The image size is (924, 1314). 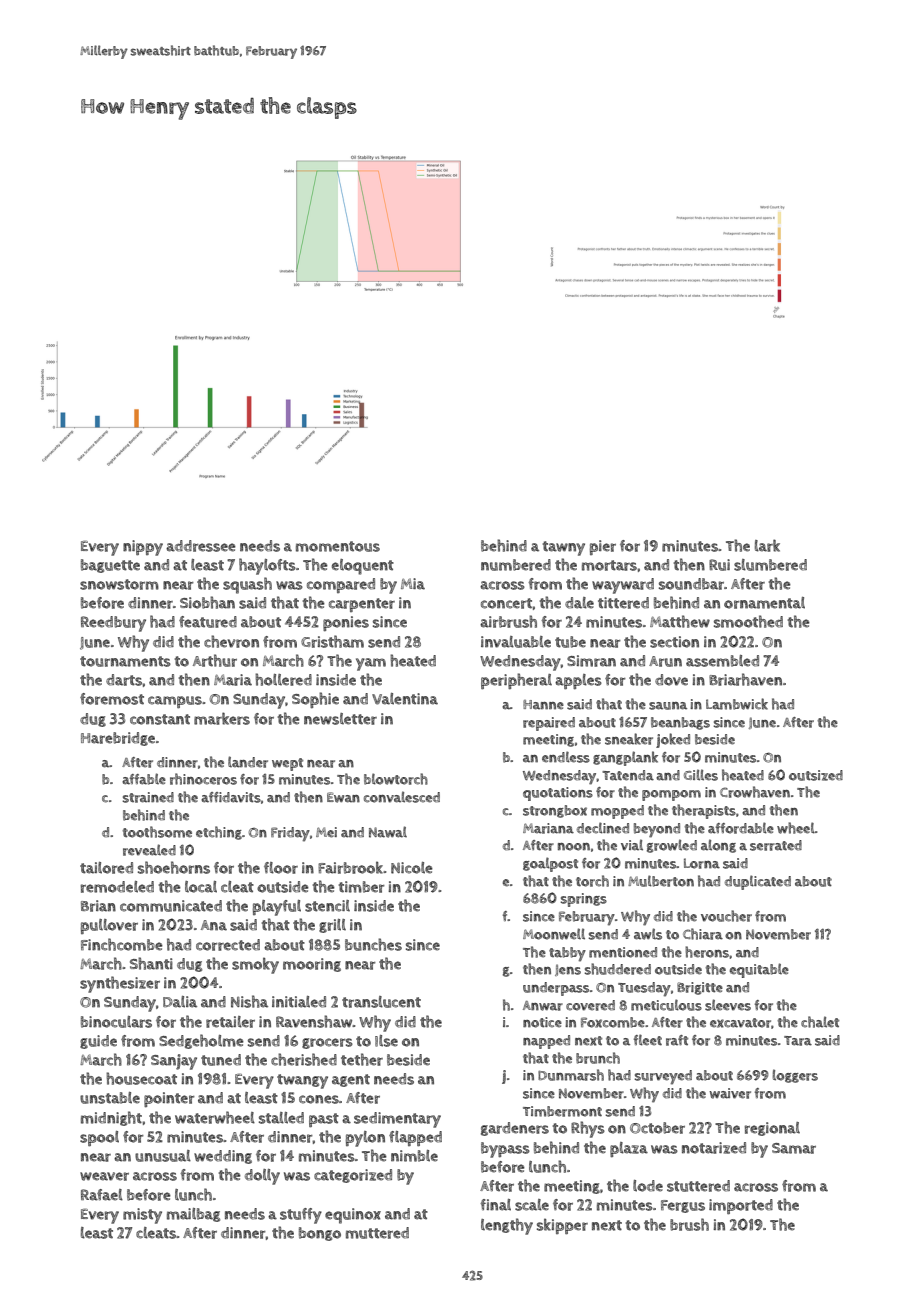 I want to click on Brigitte, so click(x=700, y=988).
